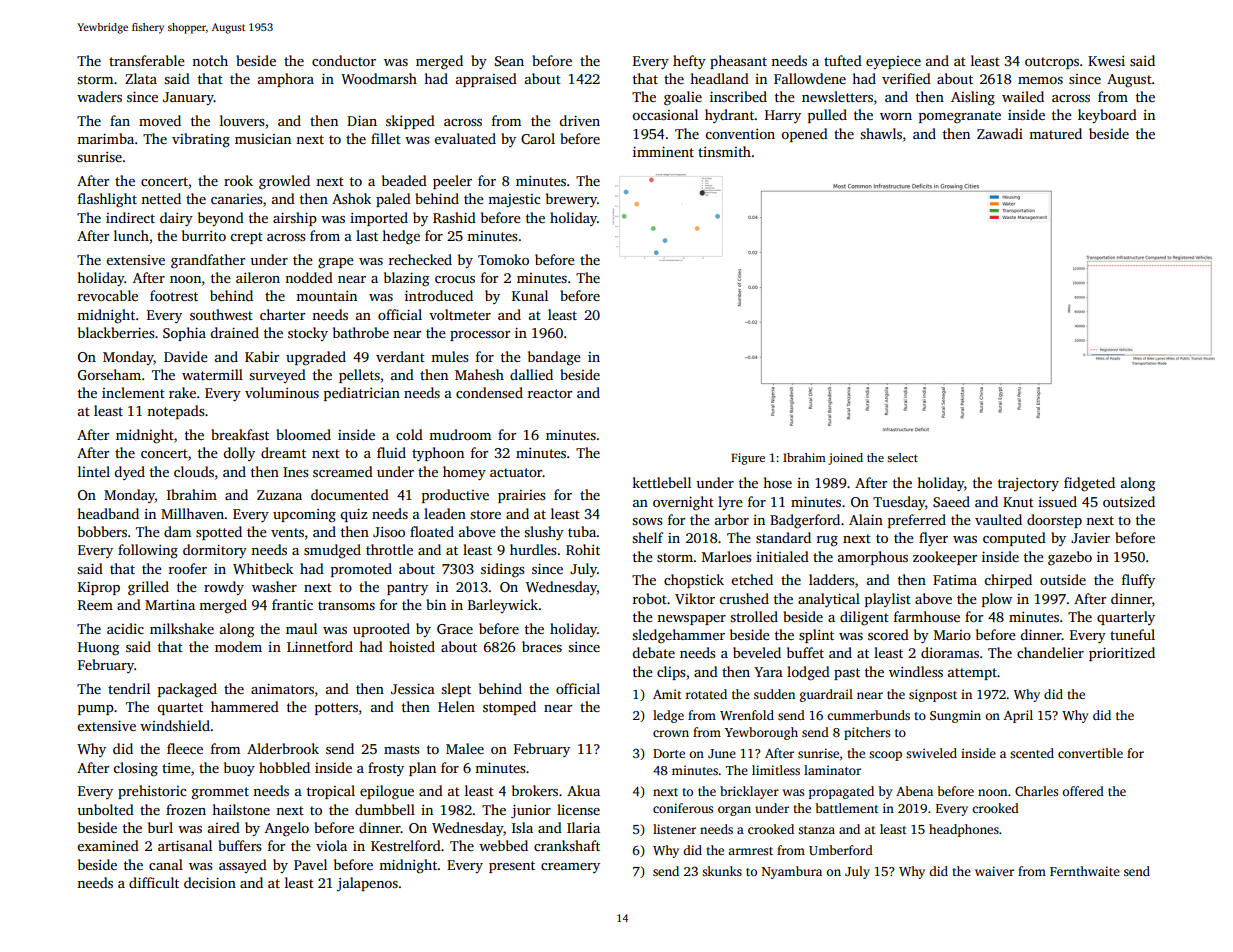 This screenshot has width=1233, height=952. I want to click on decision, so click(210, 882).
